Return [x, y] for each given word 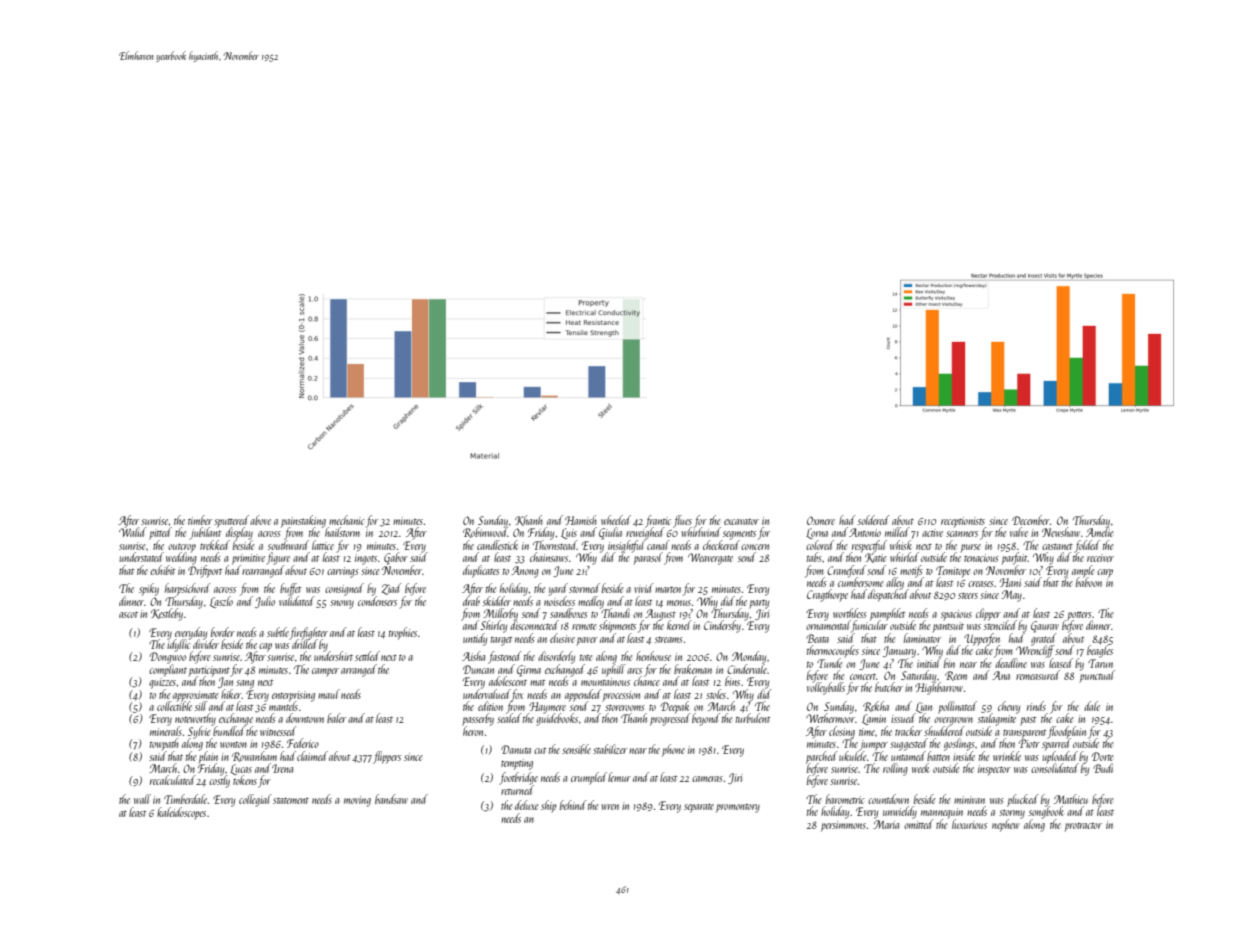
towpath [164, 744]
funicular [869, 627]
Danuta [516, 749]
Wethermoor [830, 718]
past [1028, 721]
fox [517, 695]
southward [288, 545]
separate [699, 808]
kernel [679, 625]
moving [357, 801]
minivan [969, 800]
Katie [876, 558]
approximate [196, 696]
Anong [525, 572]
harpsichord [188, 589]
